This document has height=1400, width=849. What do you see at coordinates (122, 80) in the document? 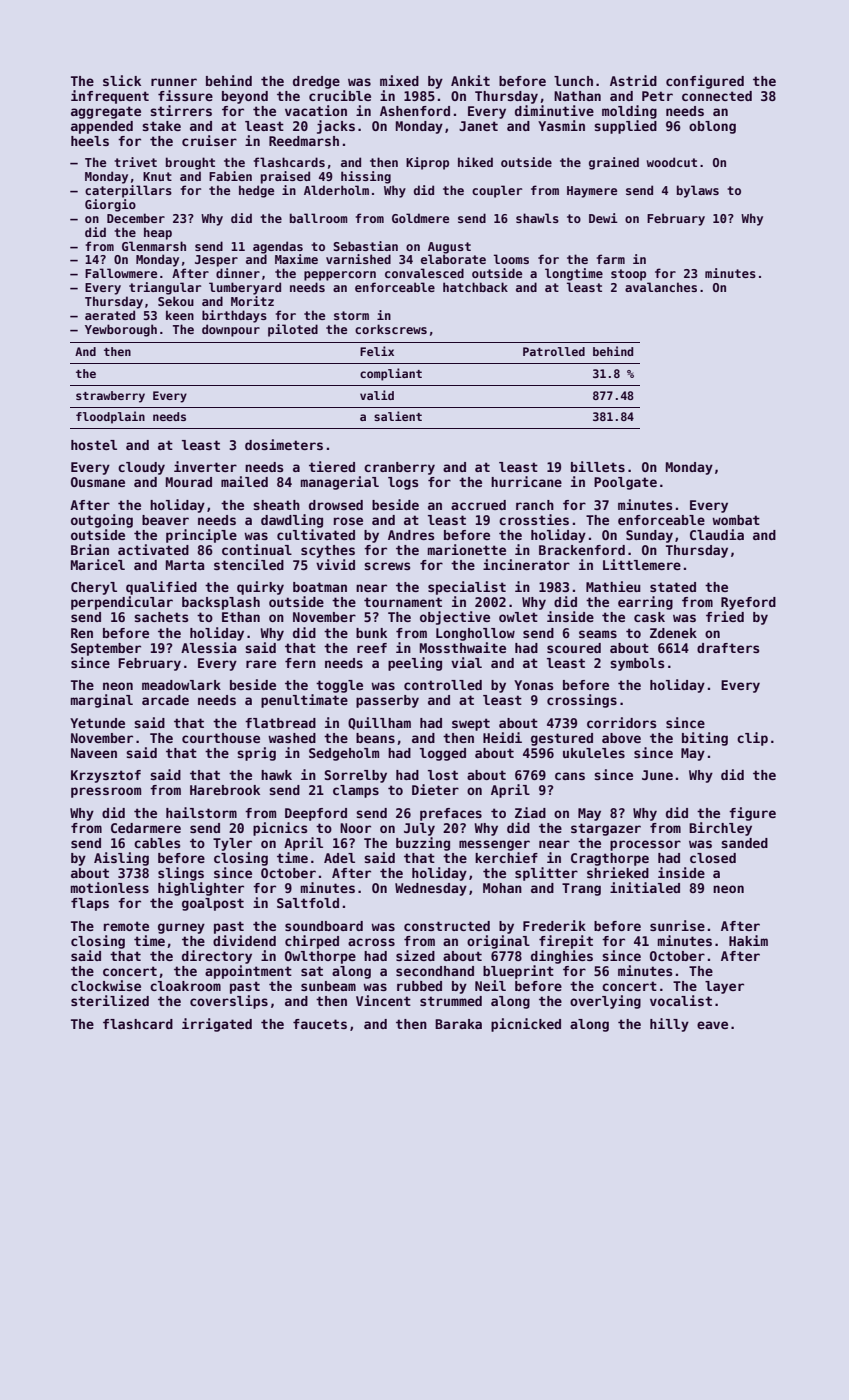
I see `slick` at bounding box center [122, 80].
